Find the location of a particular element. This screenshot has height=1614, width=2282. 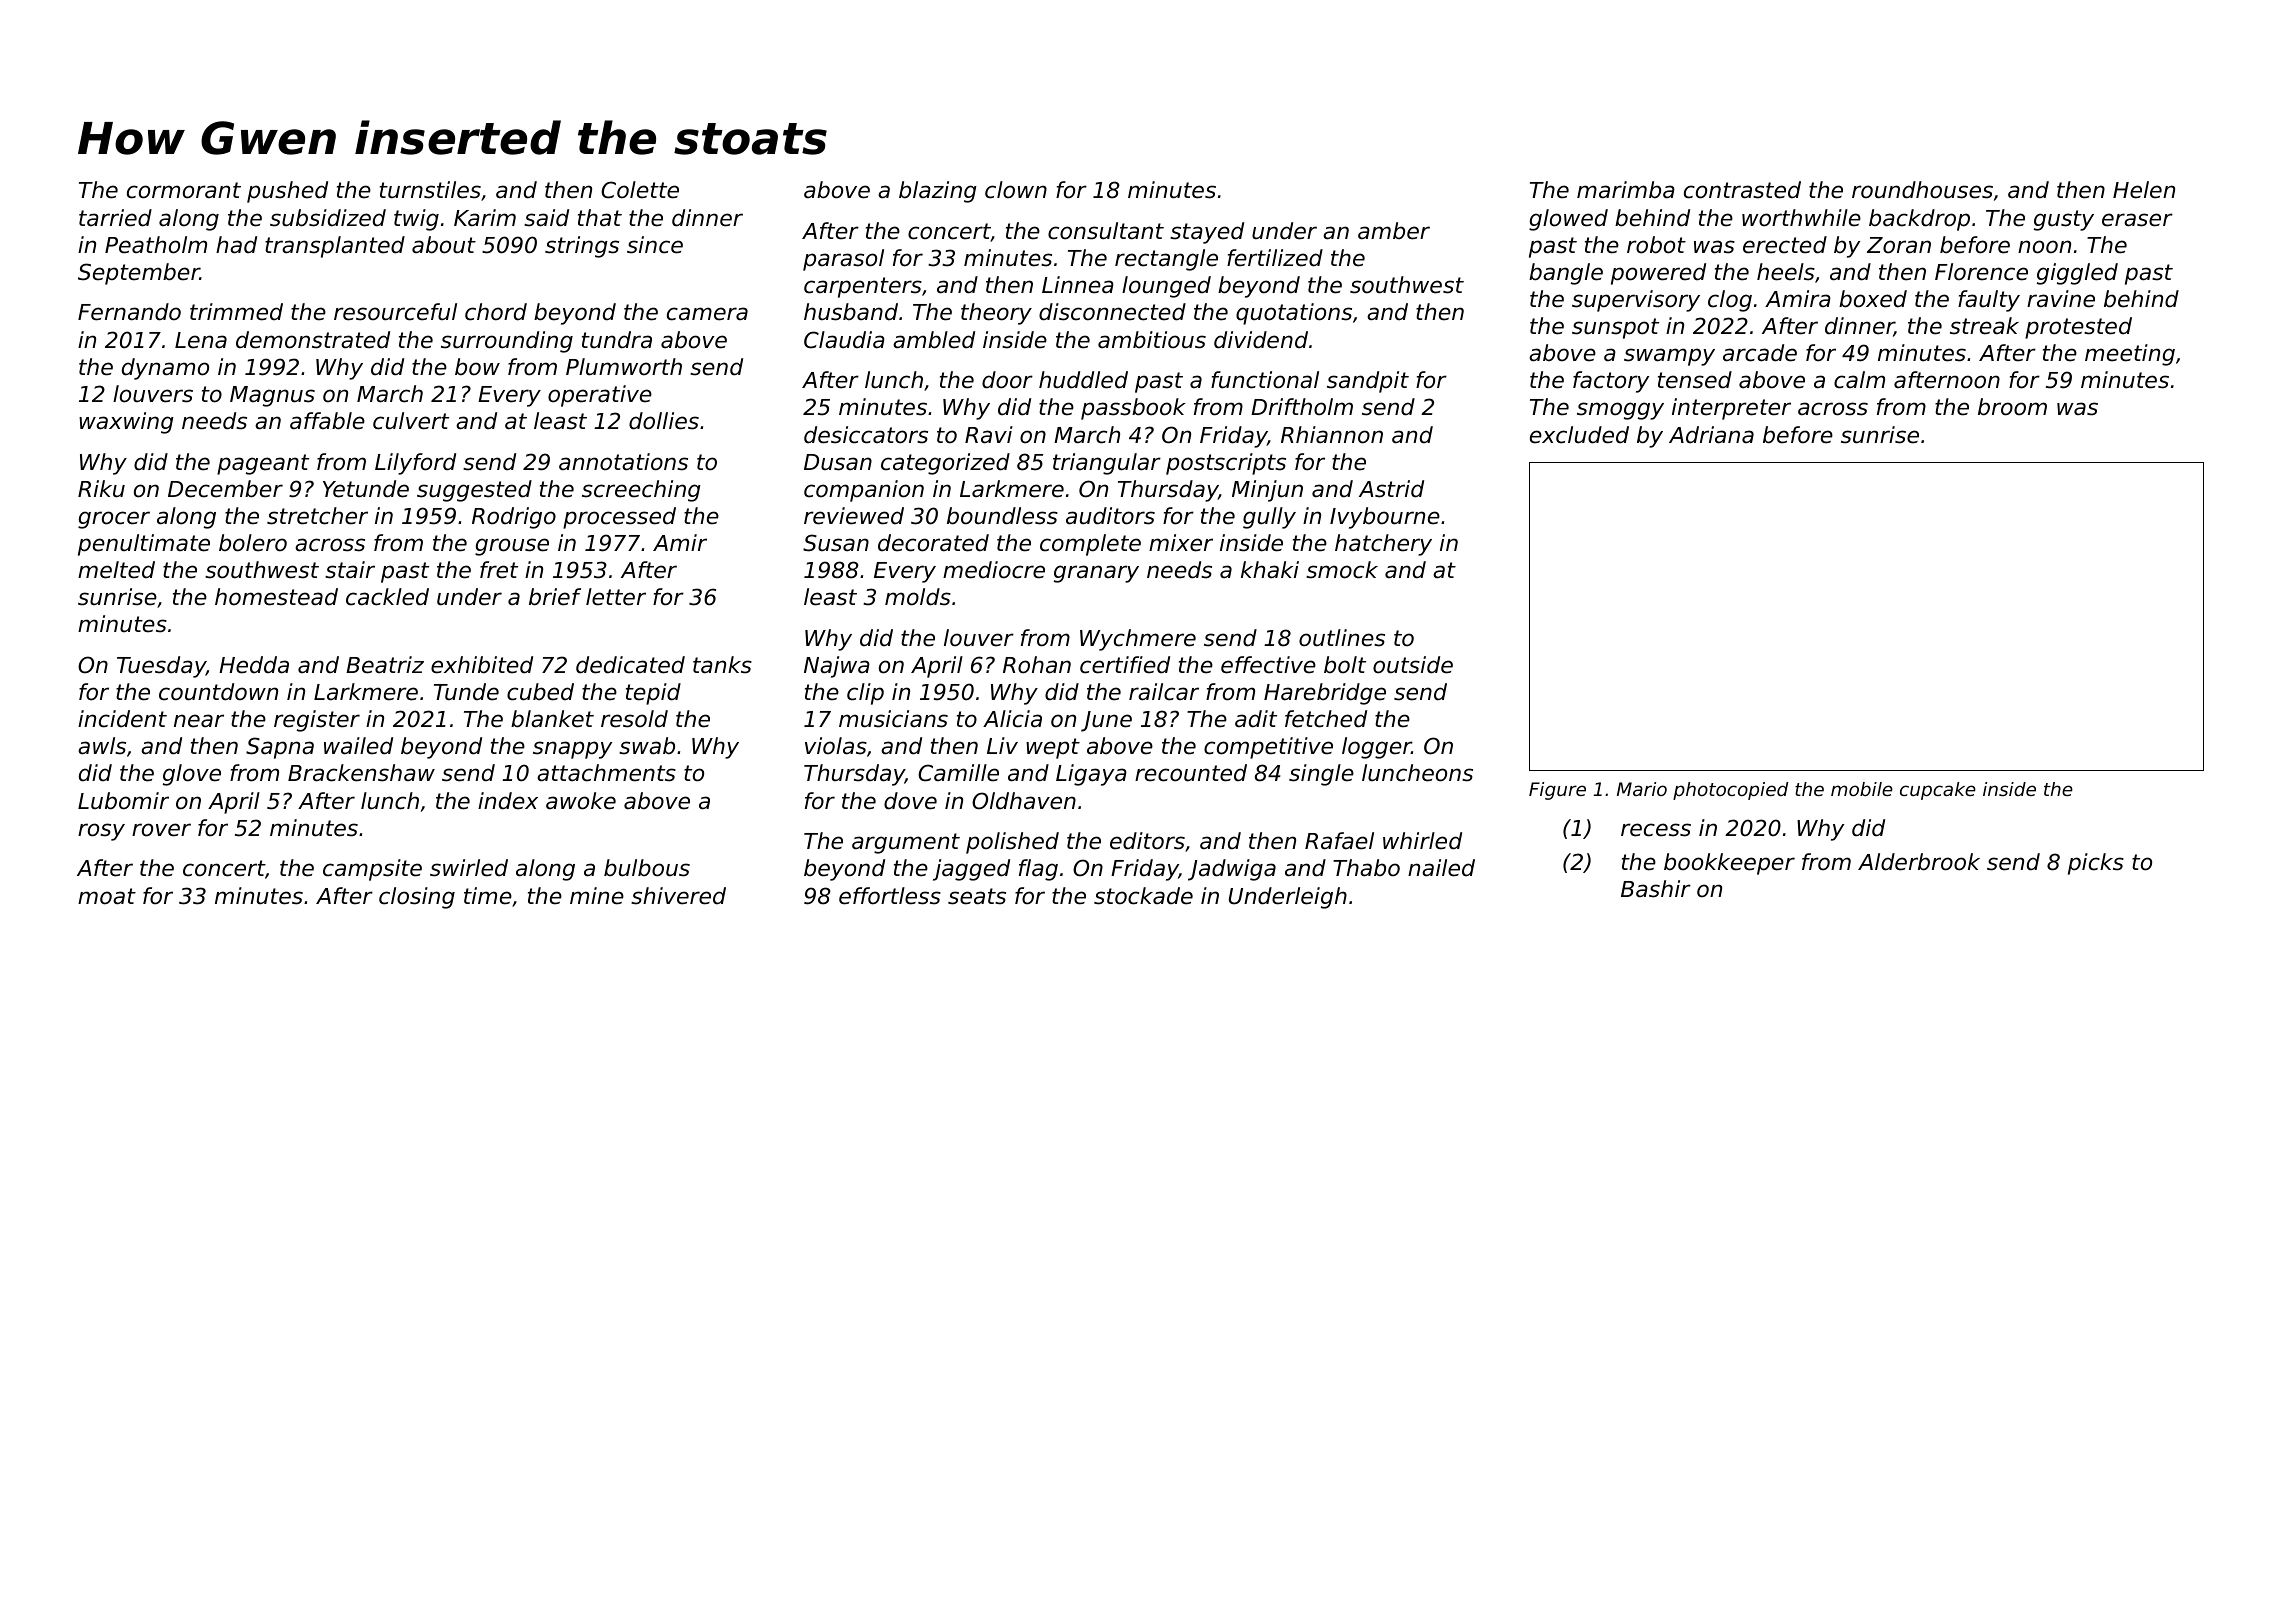

factory is located at coordinates (1611, 382).
